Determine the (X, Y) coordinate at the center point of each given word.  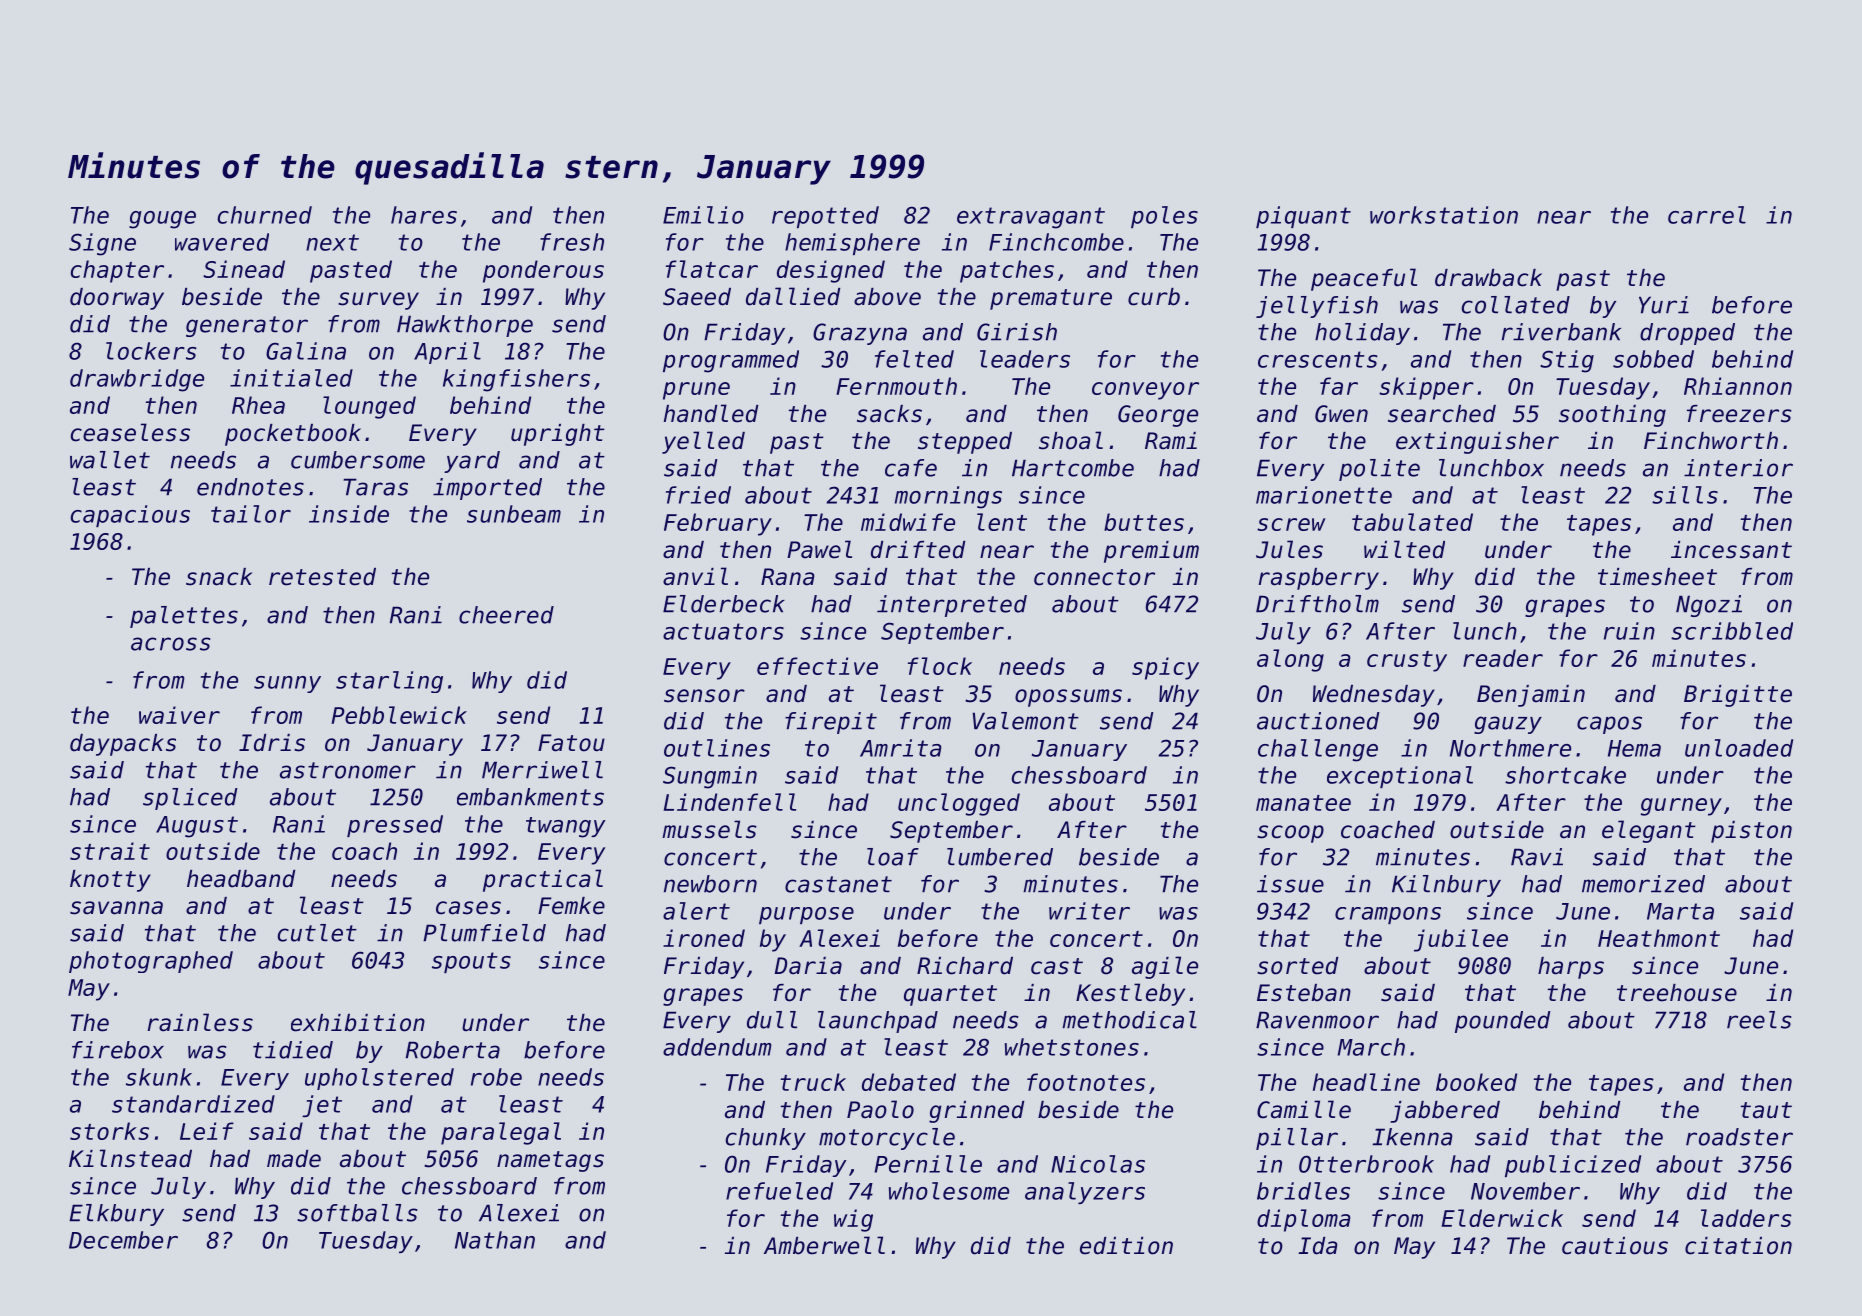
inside (349, 514)
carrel (1707, 215)
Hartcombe (1073, 468)
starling (389, 682)
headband (241, 879)
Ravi (1537, 857)
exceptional (1400, 777)
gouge (162, 220)
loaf (893, 857)
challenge (1318, 750)
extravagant (1031, 218)
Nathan (495, 1240)
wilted (1404, 549)
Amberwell (824, 1245)
